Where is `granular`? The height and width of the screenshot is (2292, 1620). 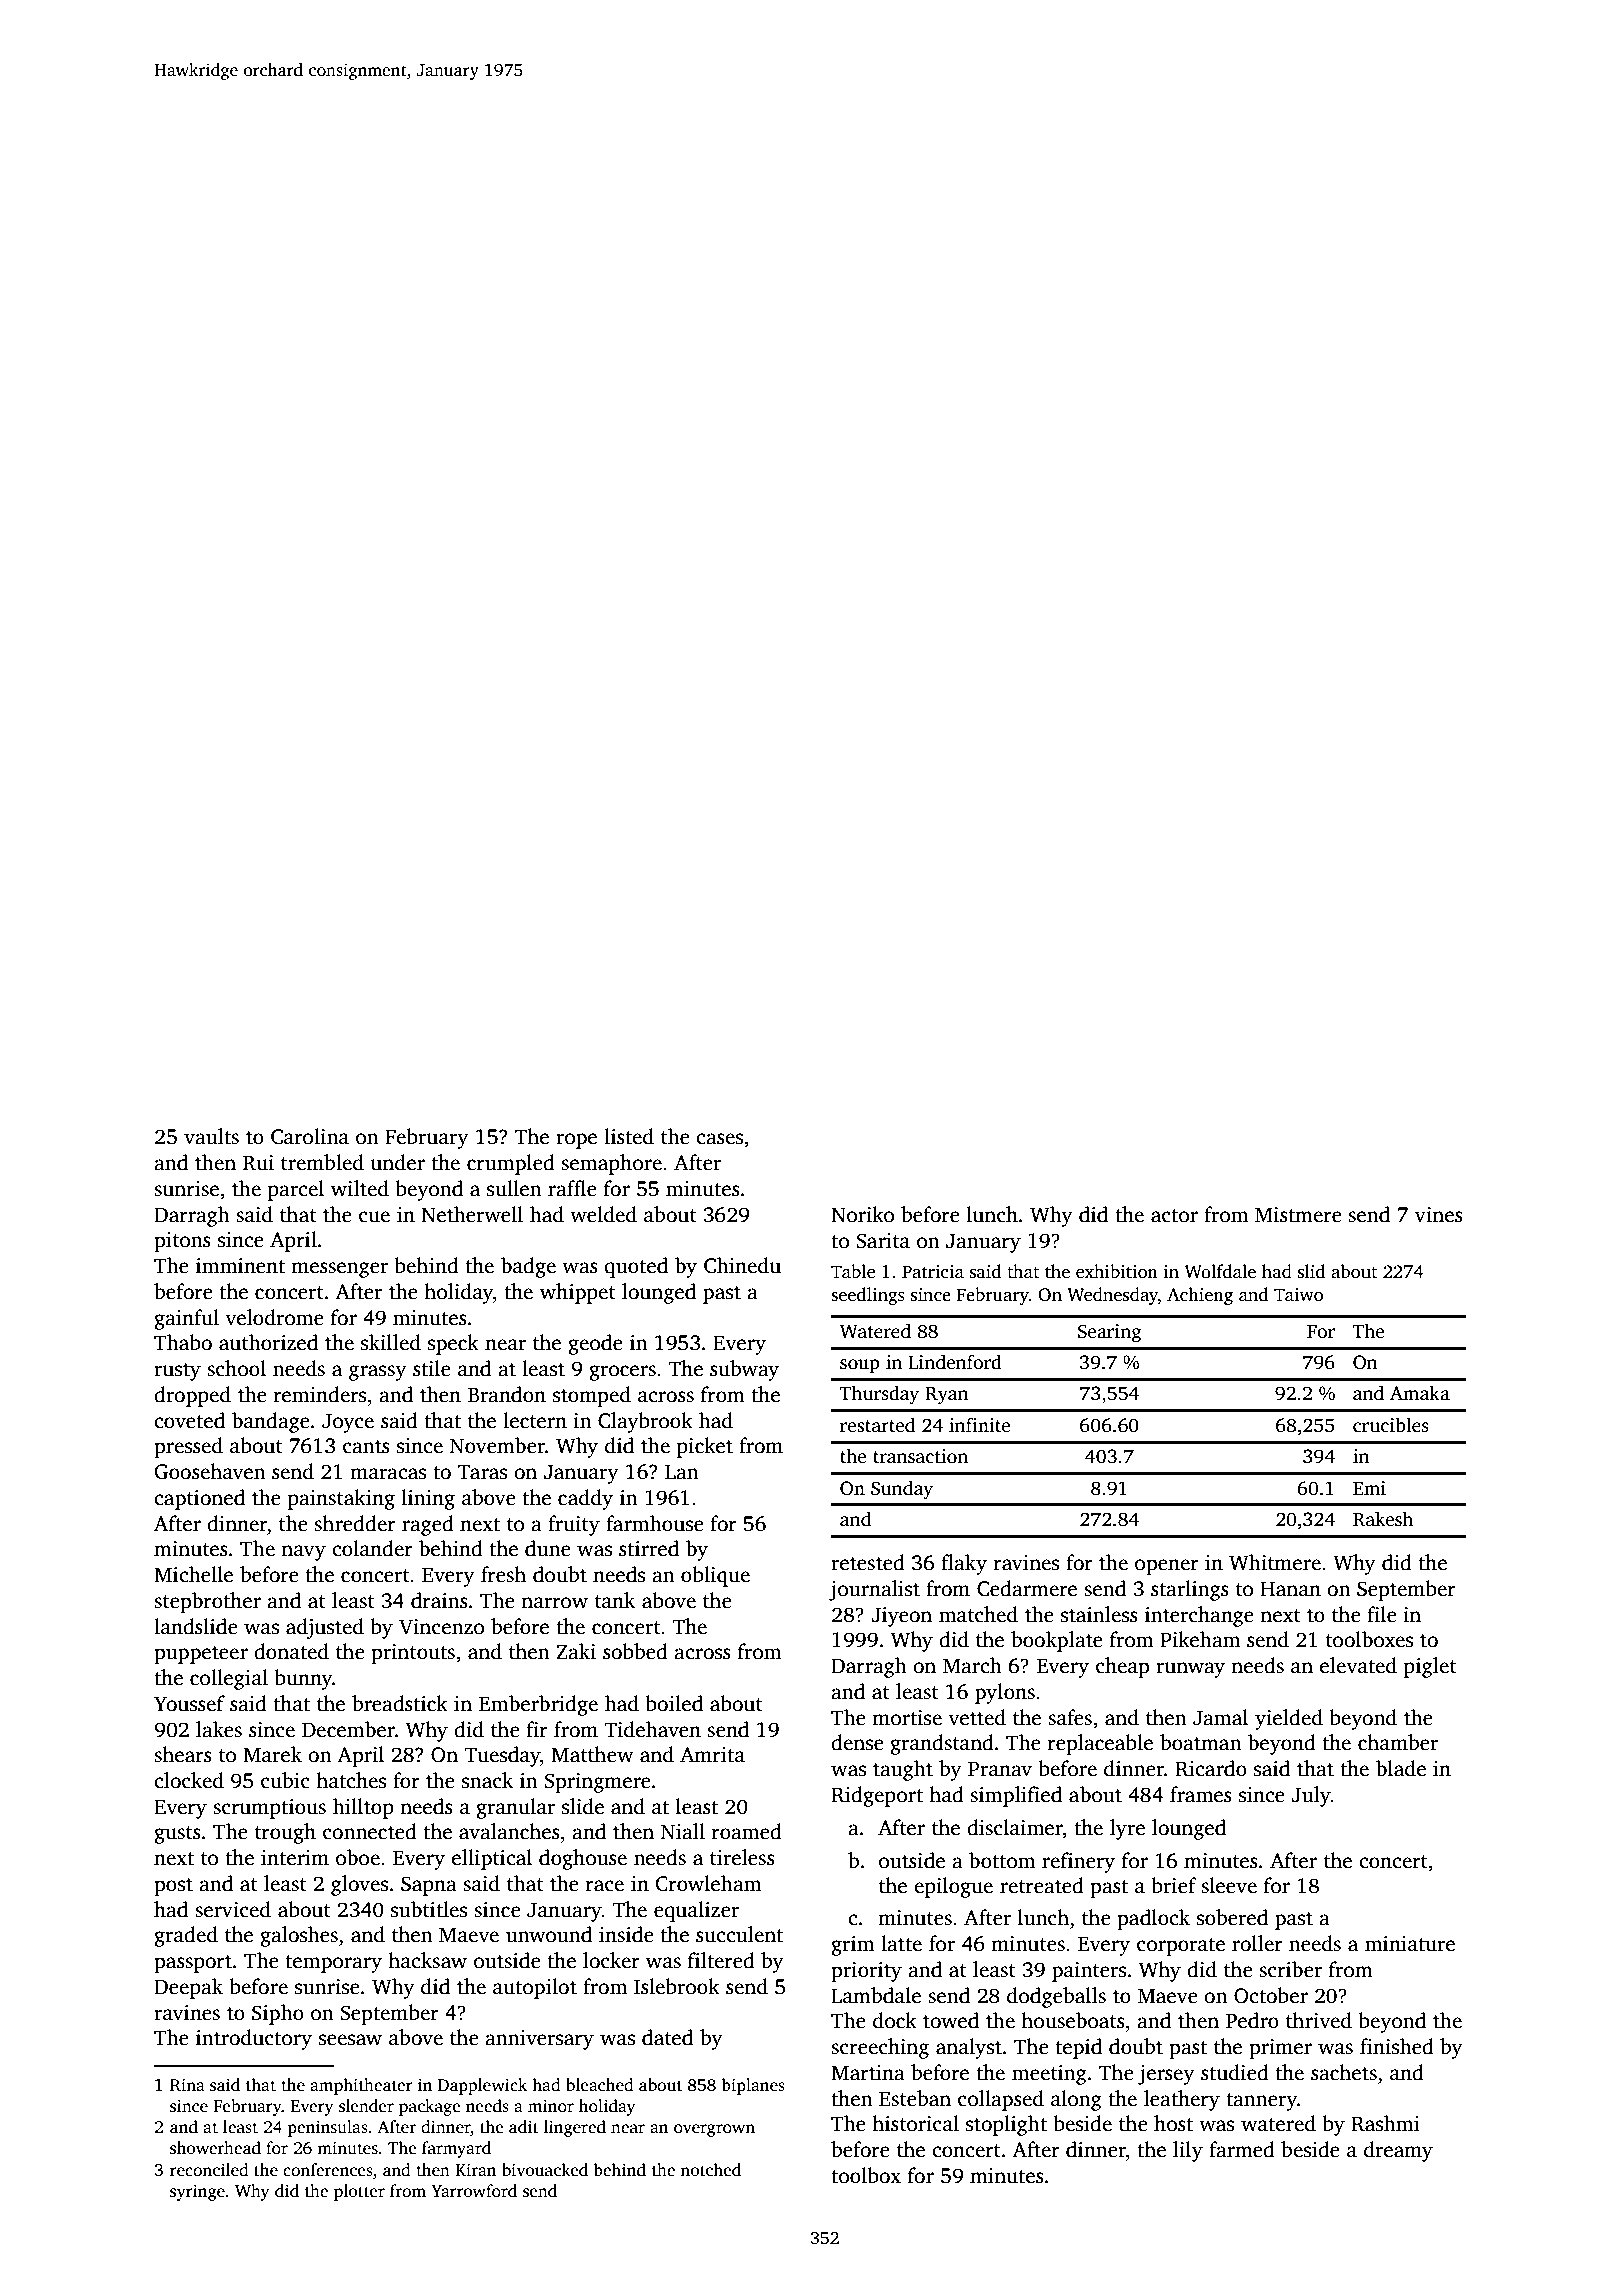 granular is located at coordinates (515, 1808).
